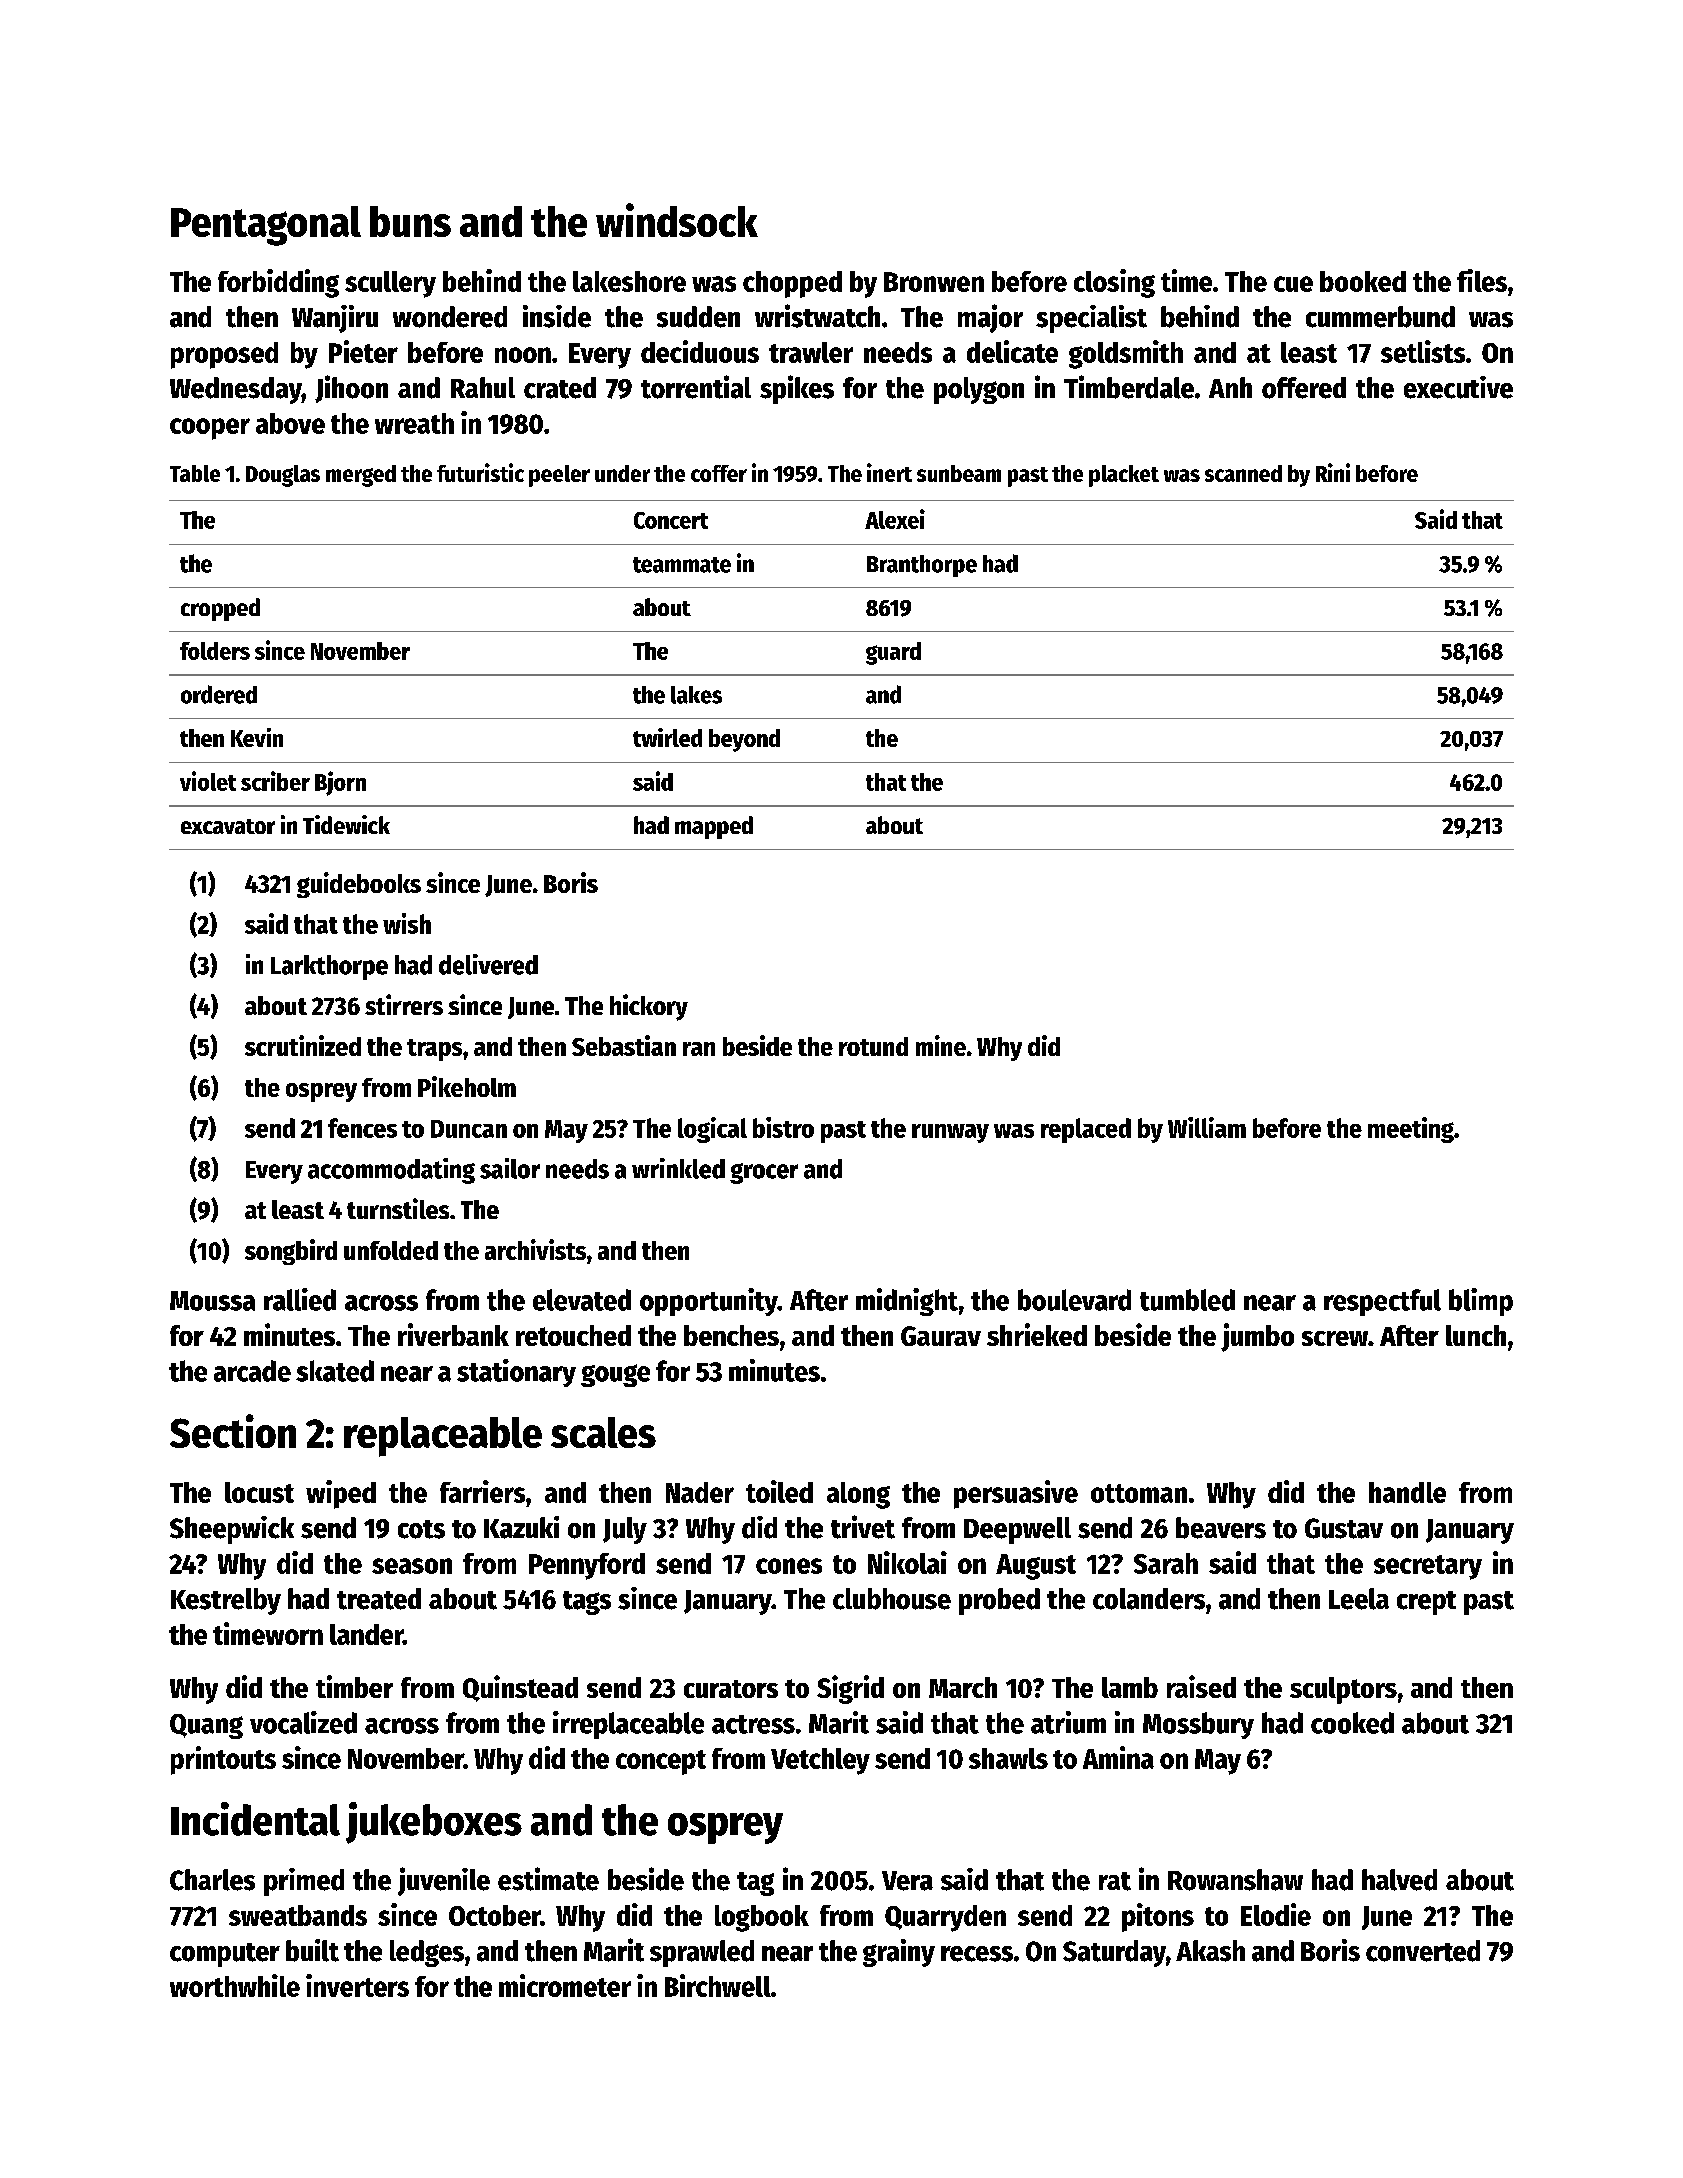 Image resolution: width=1683 pixels, height=2178 pixels. Describe the element at coordinates (259, 1492) in the document. I see `locust` at that location.
